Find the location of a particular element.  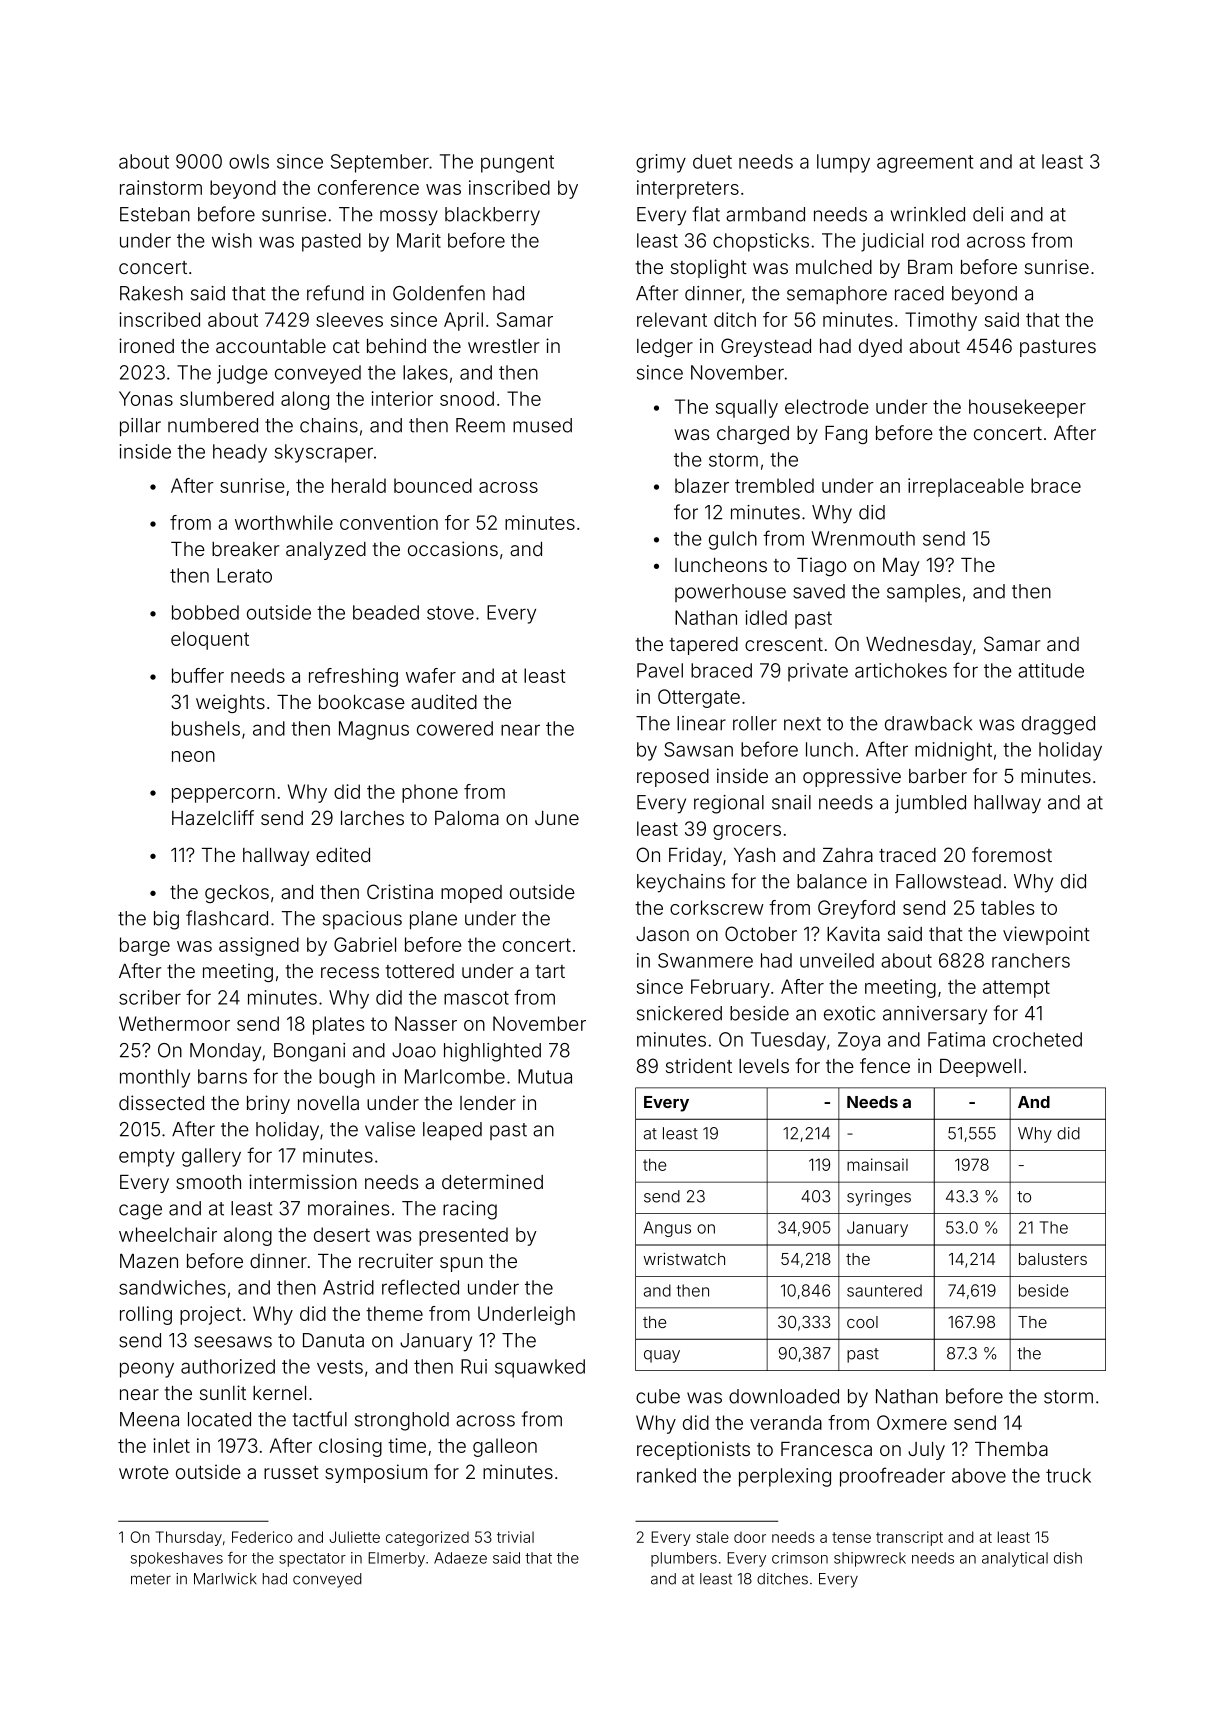

relevant is located at coordinates (672, 319).
